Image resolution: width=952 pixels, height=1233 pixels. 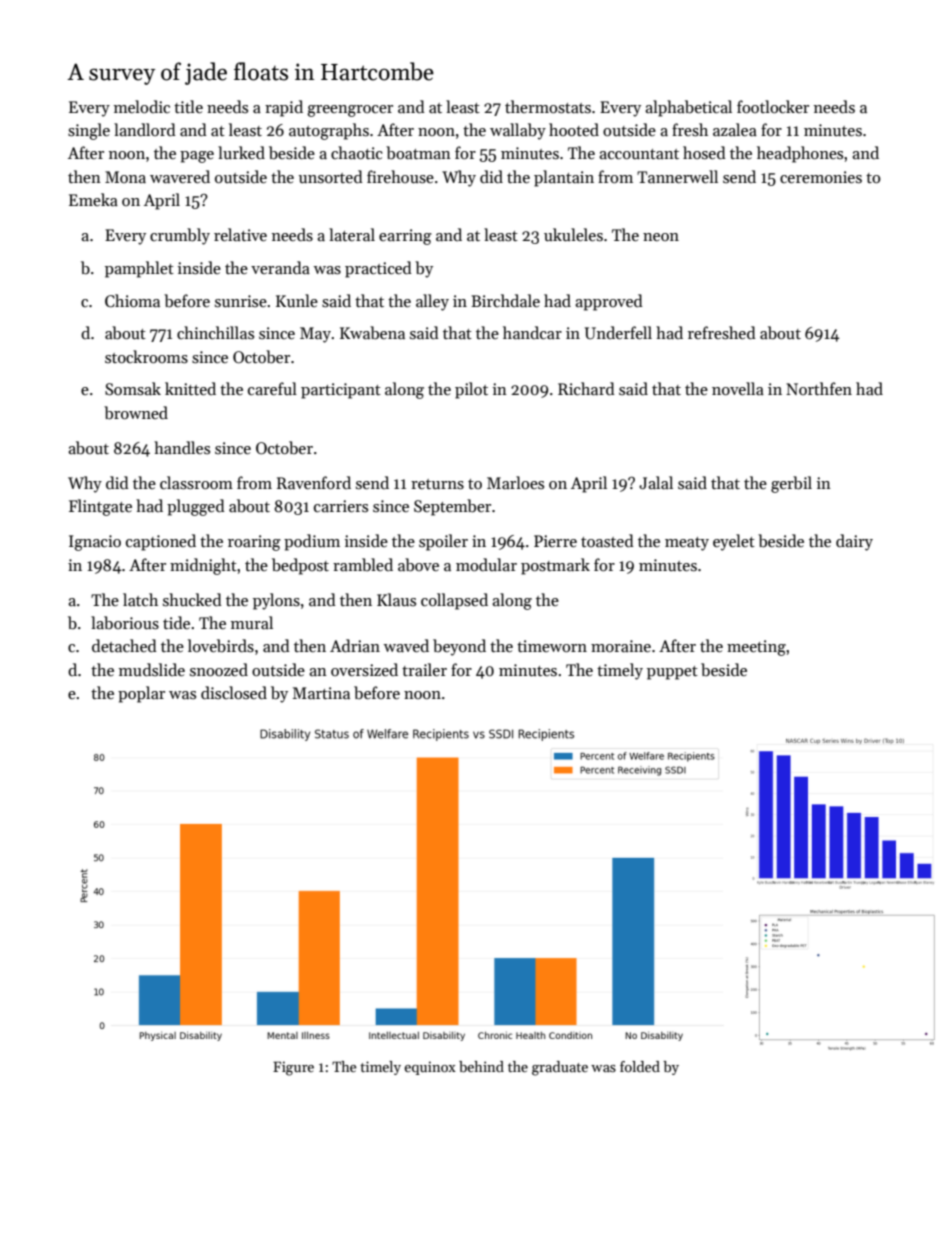 I want to click on behind, so click(x=481, y=1066).
